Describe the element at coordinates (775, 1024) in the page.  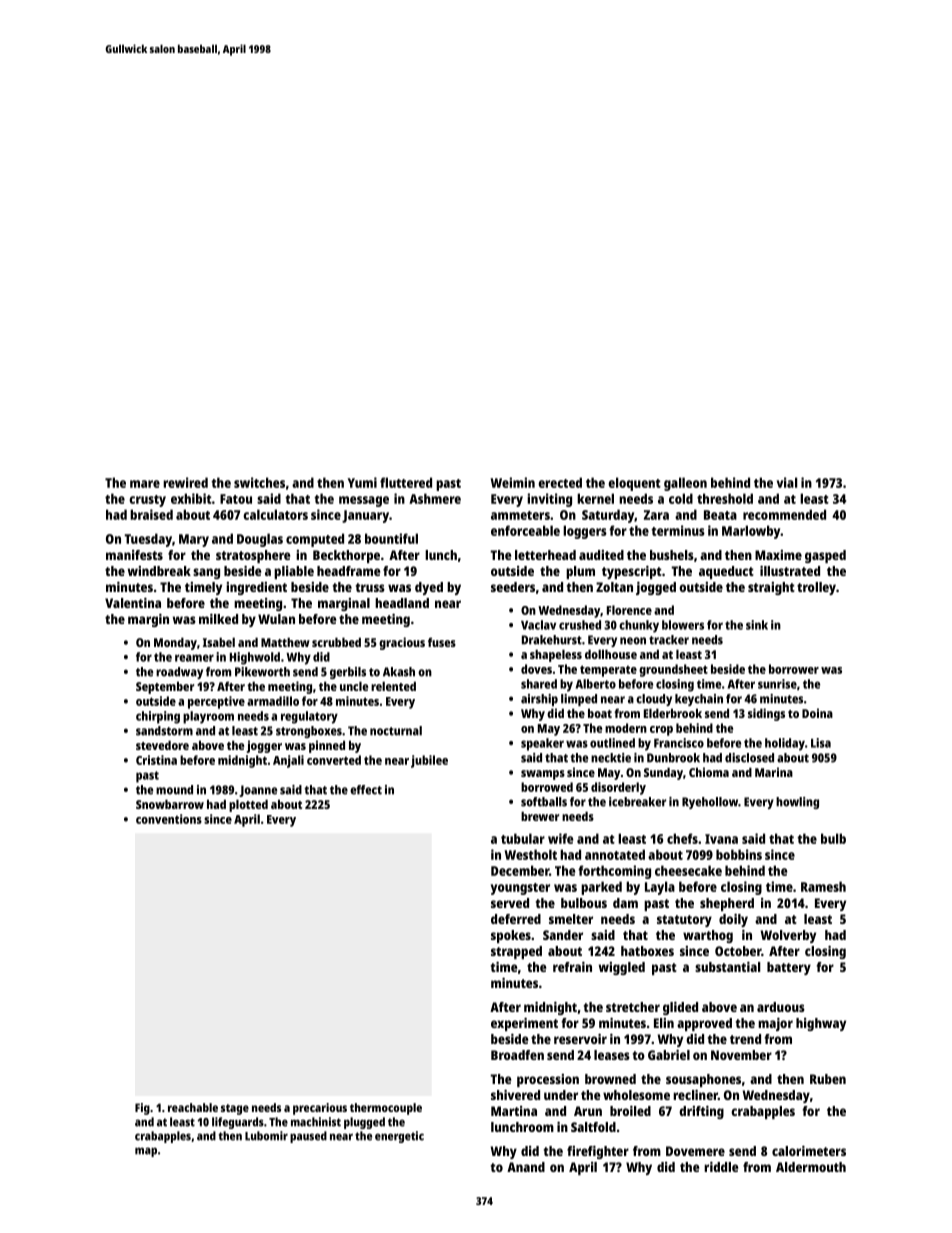
I see `major` at that location.
